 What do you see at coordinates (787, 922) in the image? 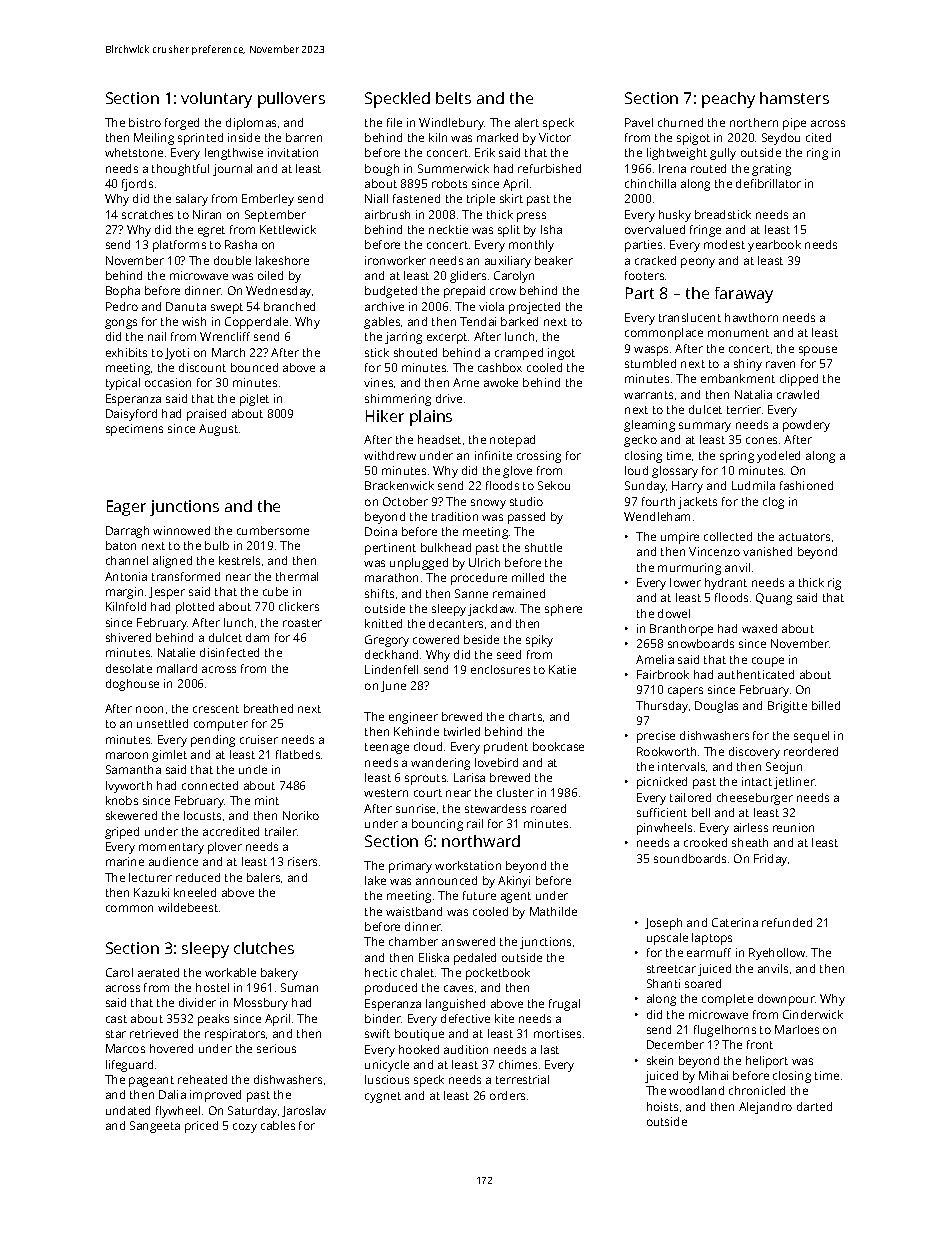
I see `refunded` at bounding box center [787, 922].
